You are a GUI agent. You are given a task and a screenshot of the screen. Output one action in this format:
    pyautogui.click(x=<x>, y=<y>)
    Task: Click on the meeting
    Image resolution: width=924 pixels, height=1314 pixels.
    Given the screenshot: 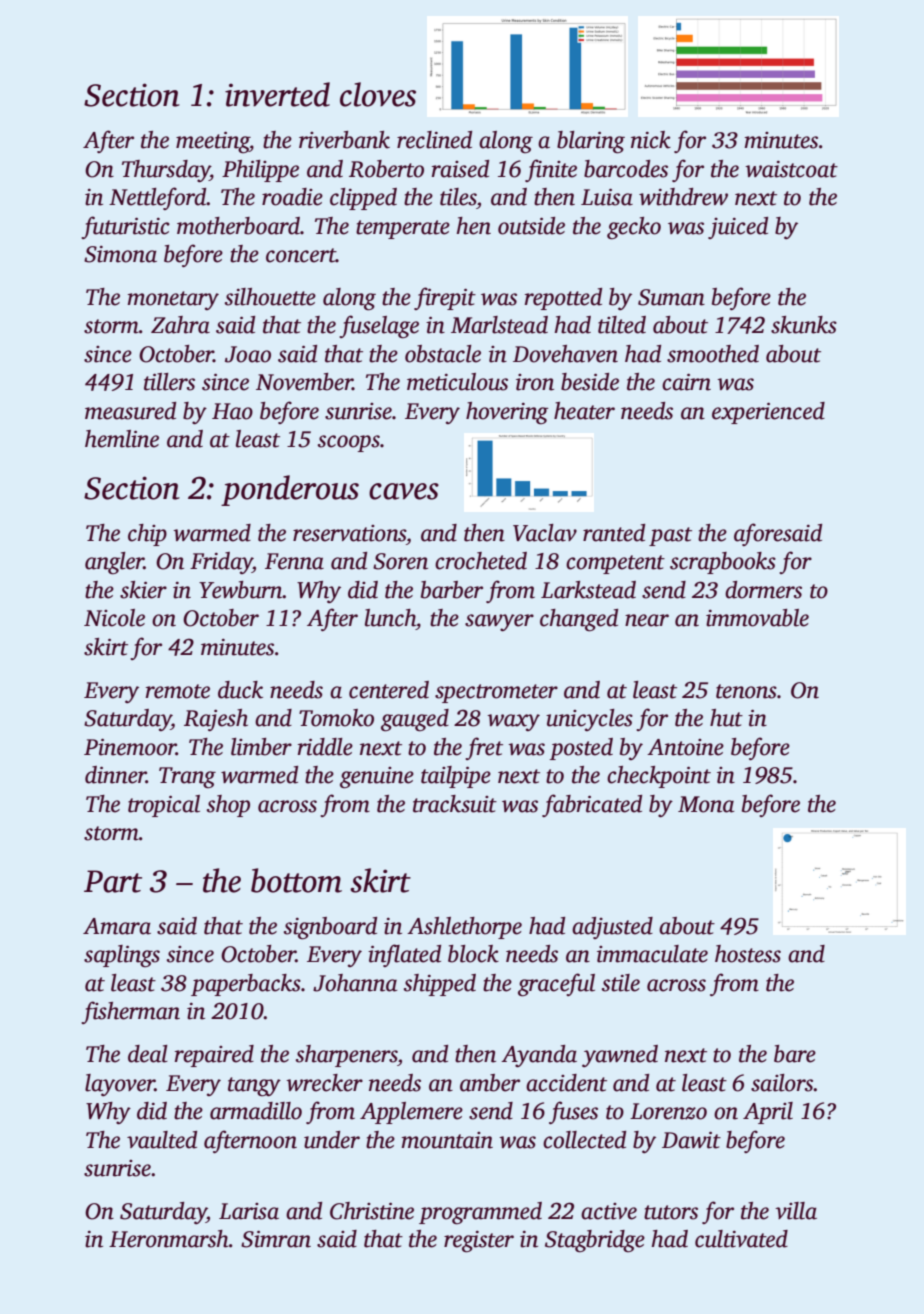 What is the action you would take?
    pyautogui.click(x=213, y=142)
